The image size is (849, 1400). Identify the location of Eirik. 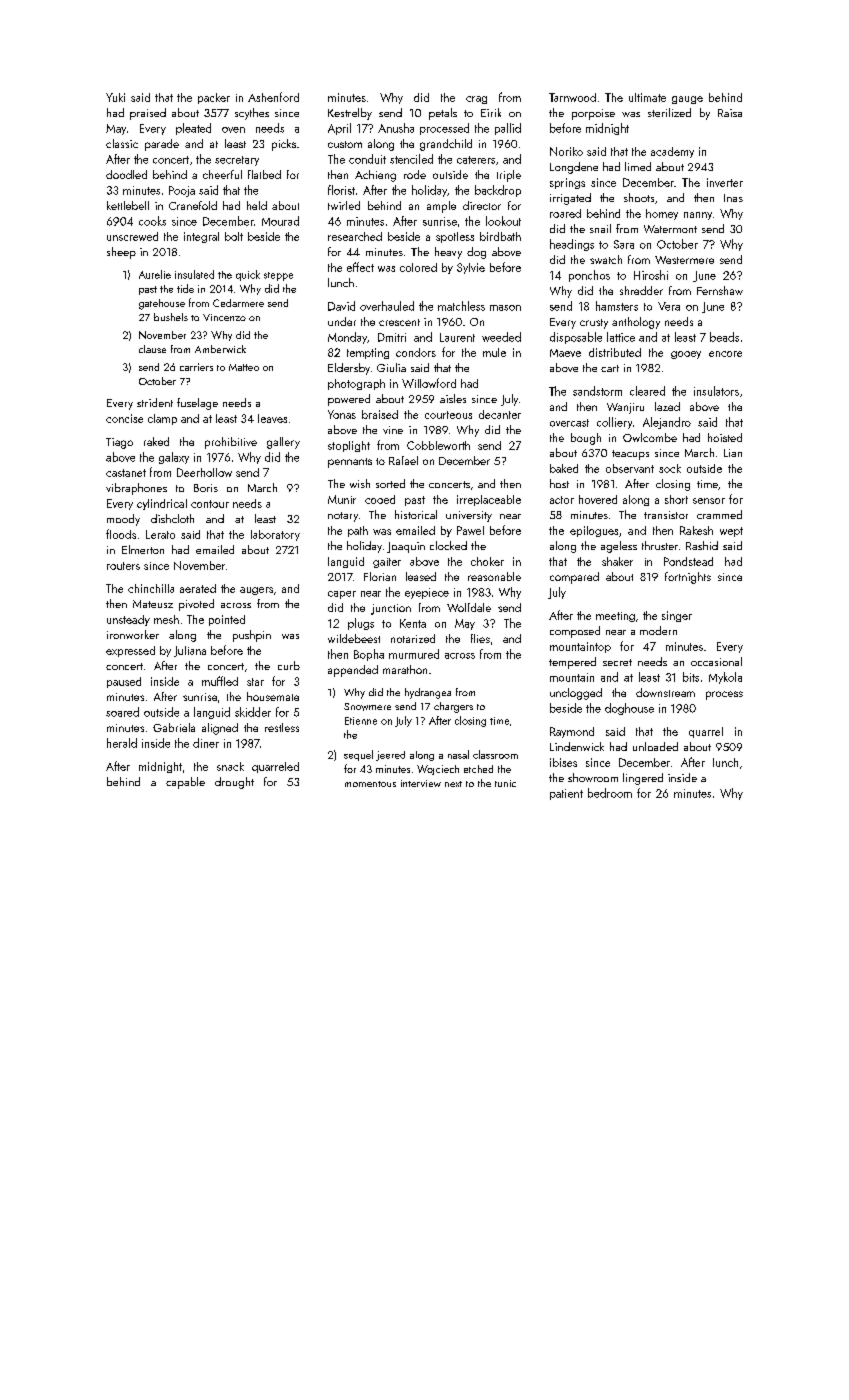
(491, 112).
